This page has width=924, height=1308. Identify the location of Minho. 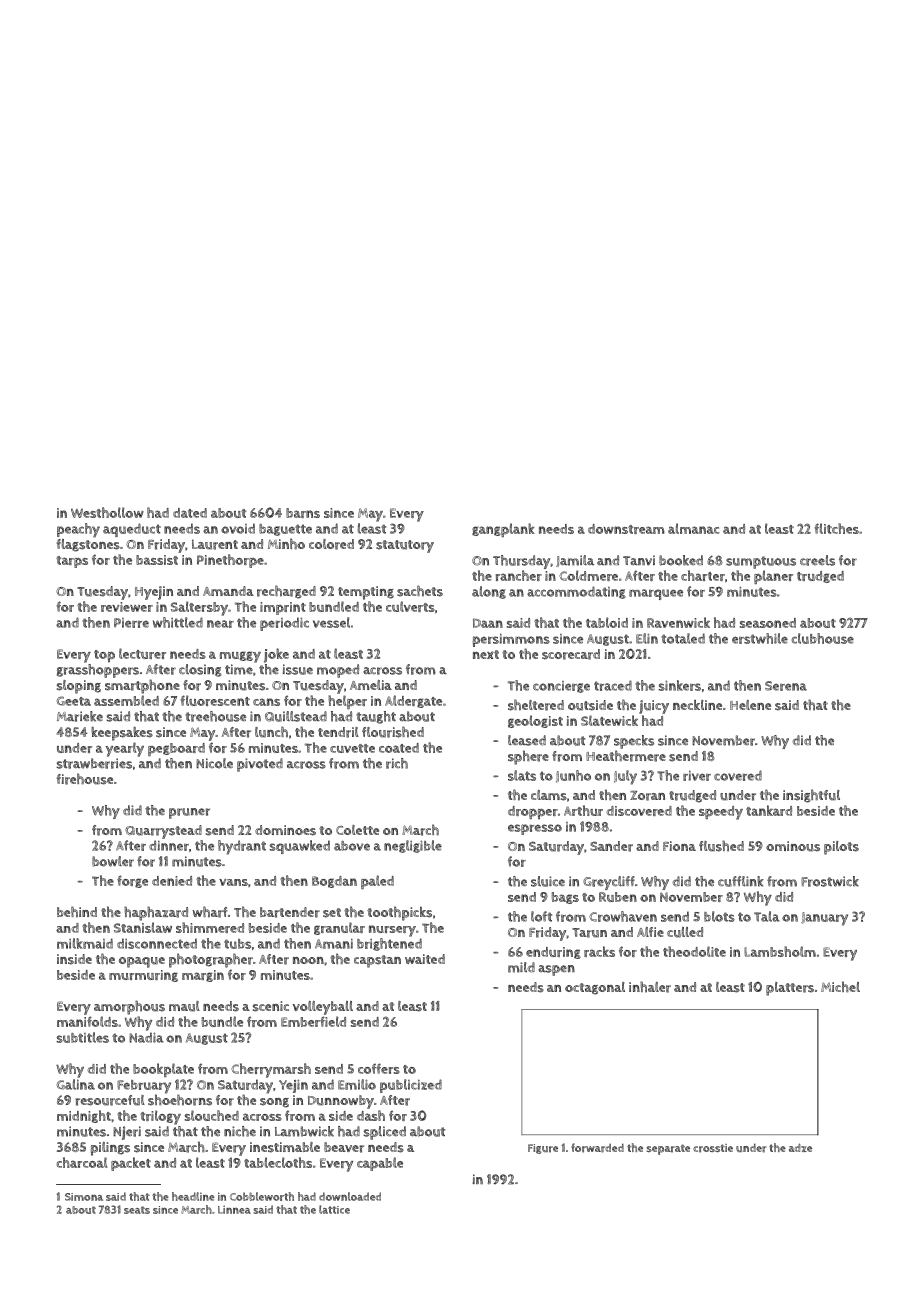
(286, 544).
